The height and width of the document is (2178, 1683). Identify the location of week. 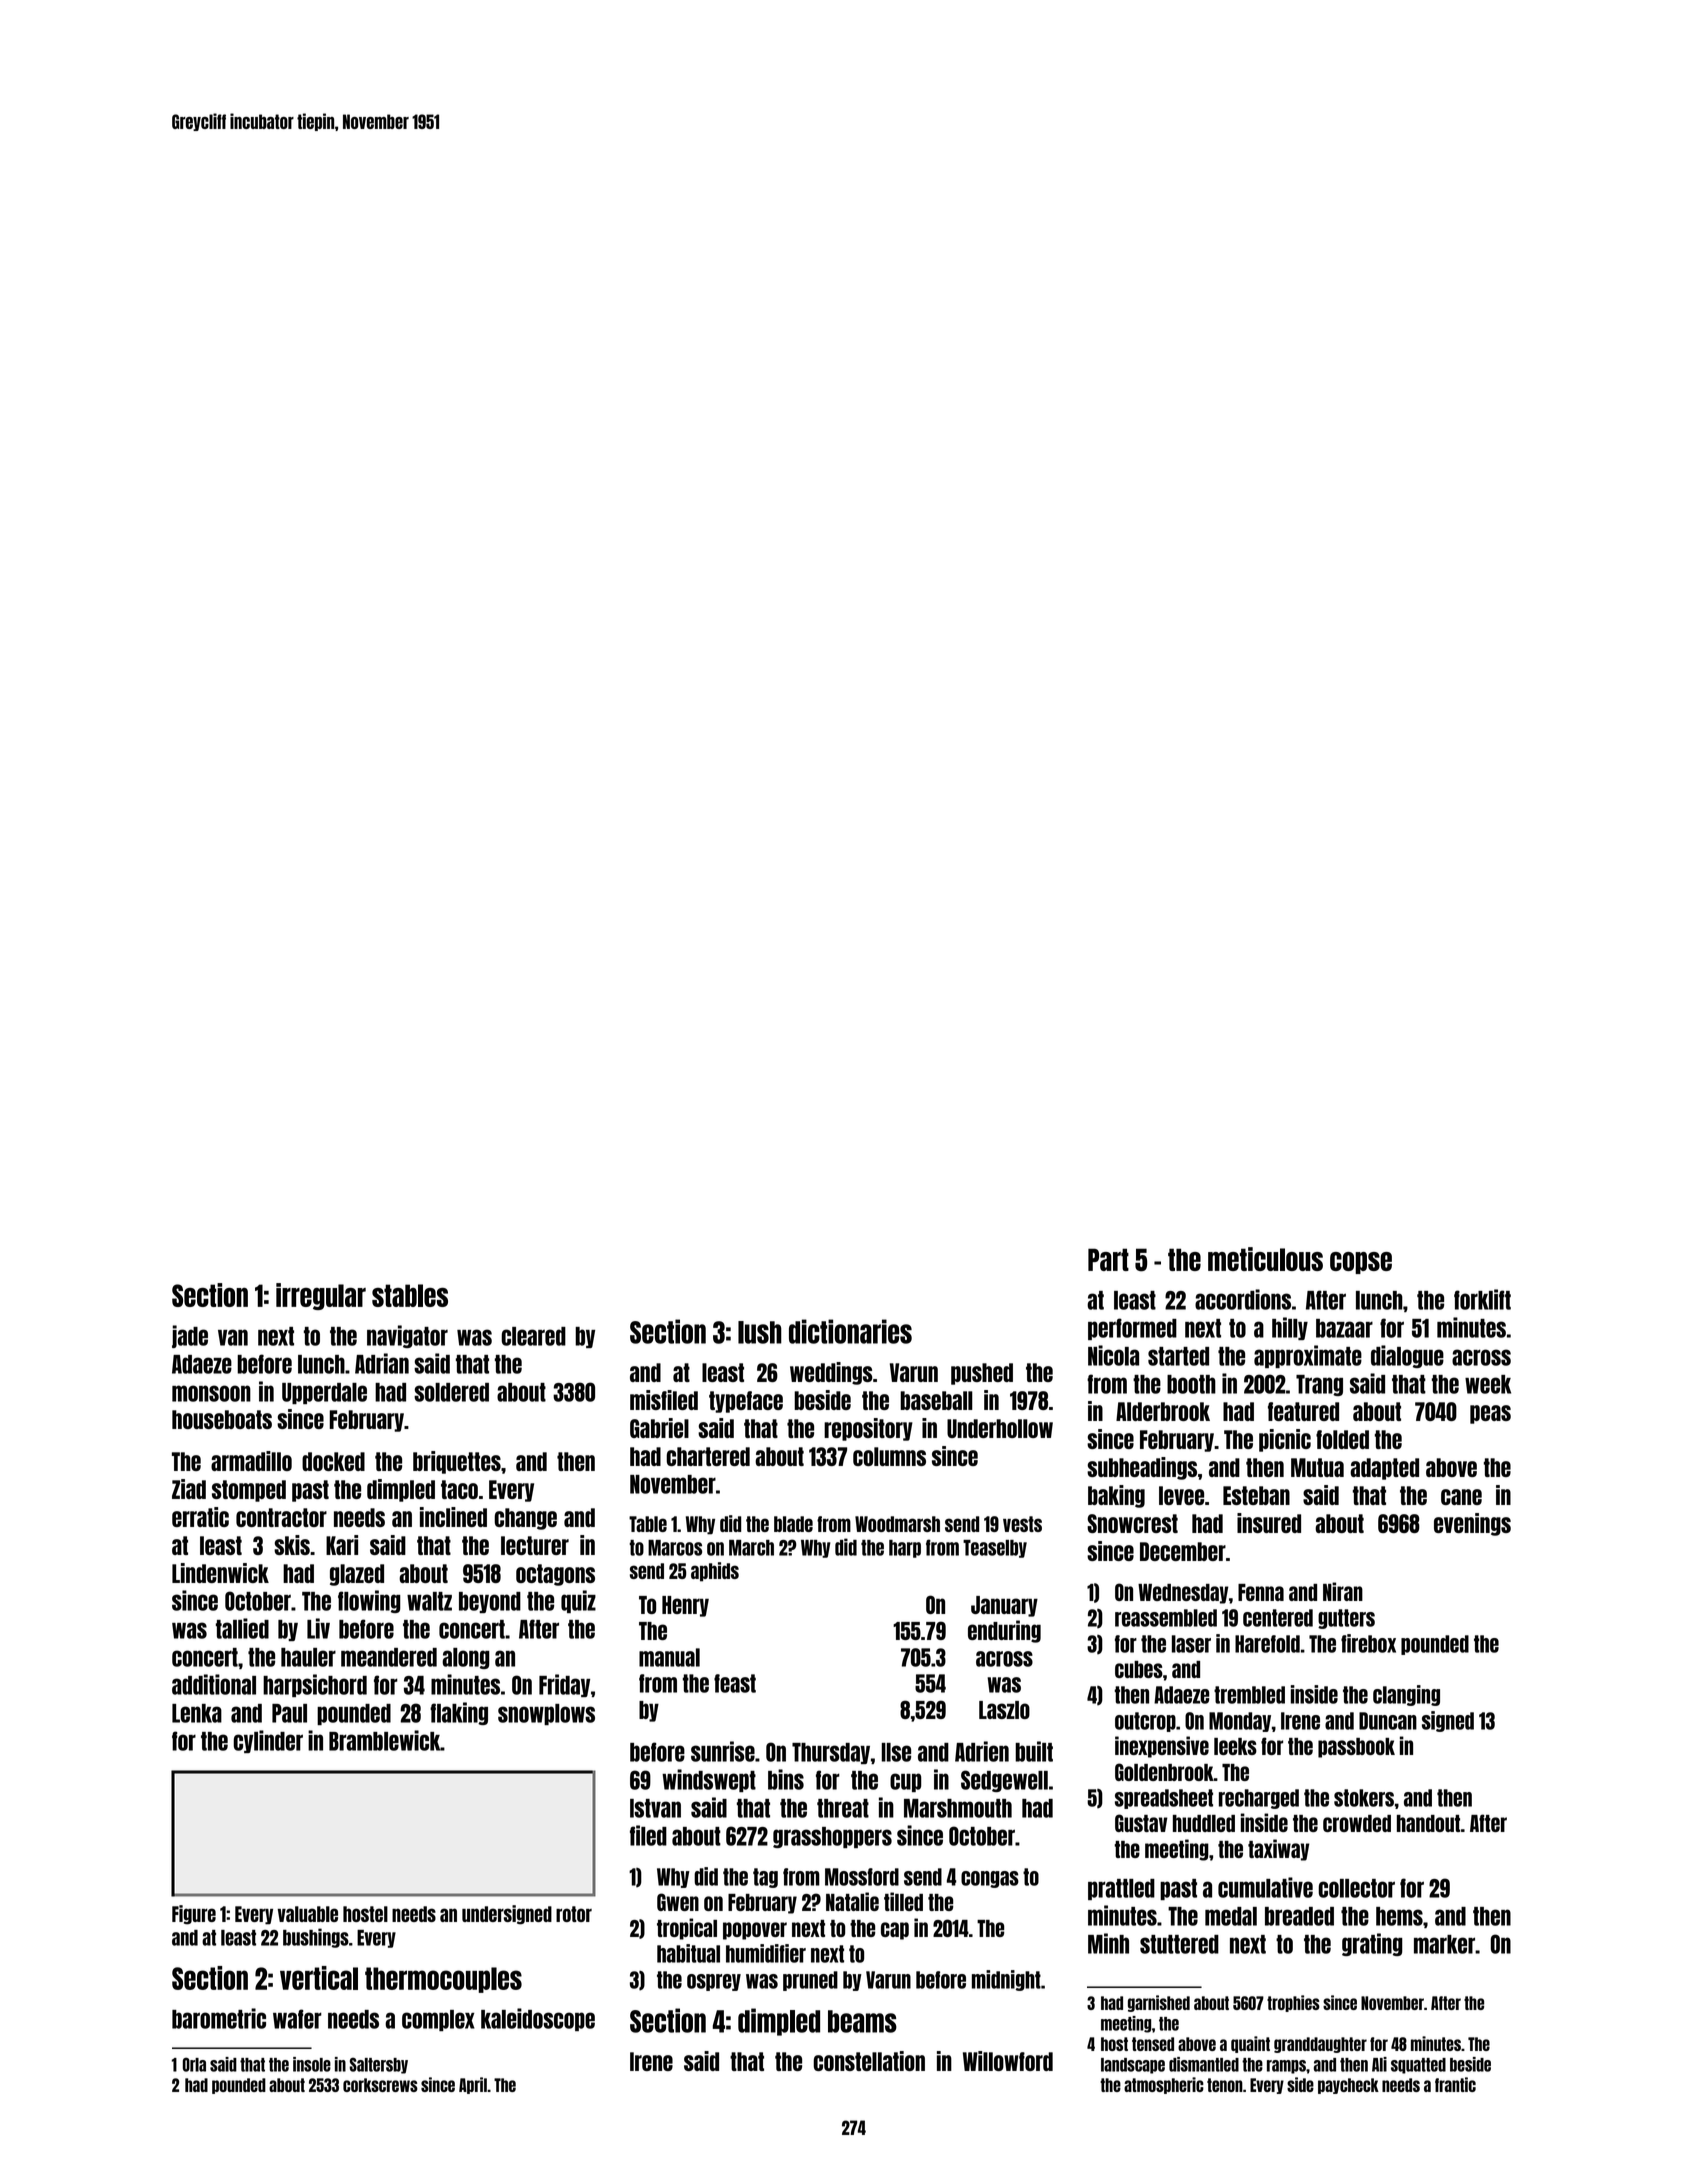
(1488, 1384).
